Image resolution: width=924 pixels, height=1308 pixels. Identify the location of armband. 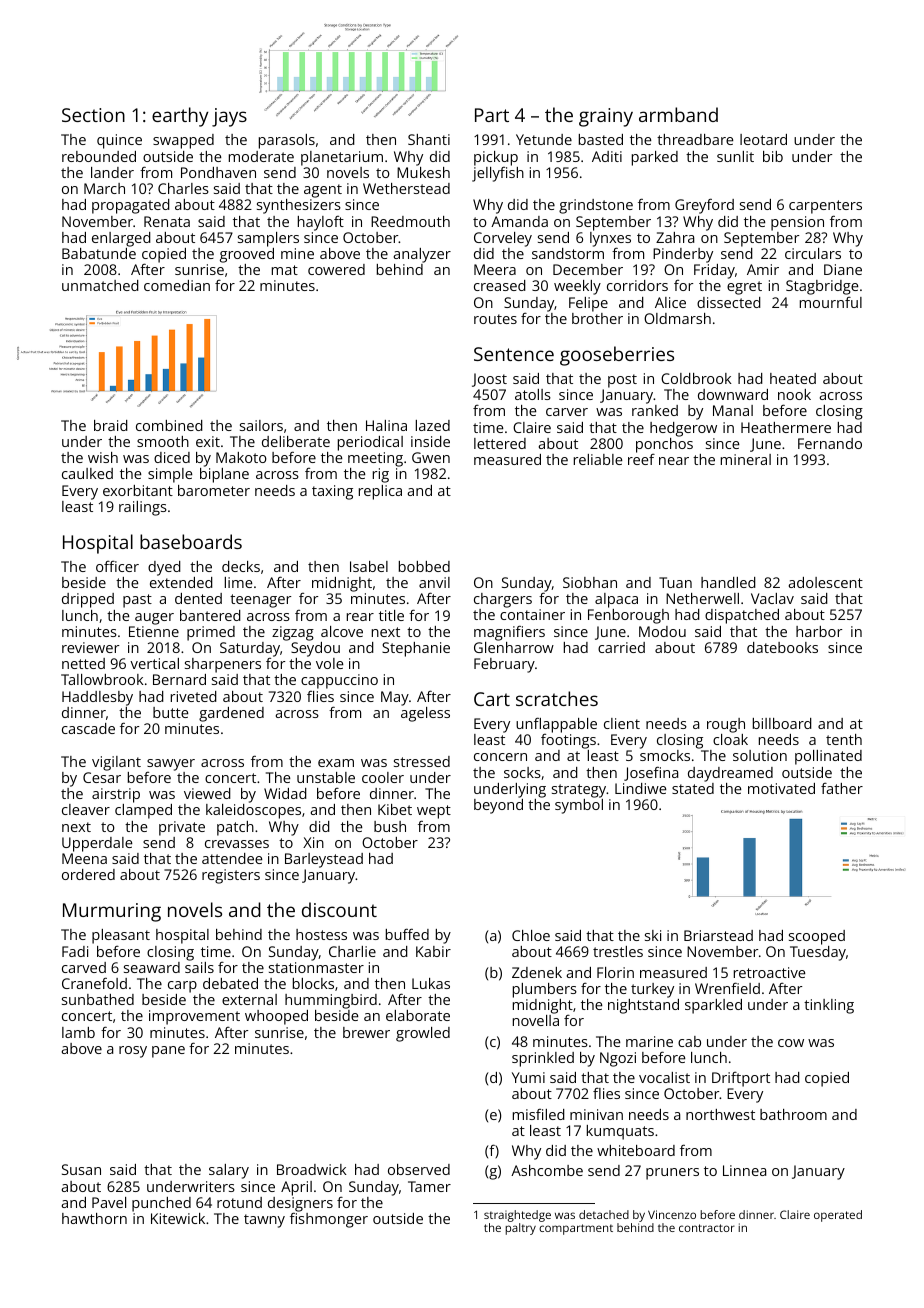
(678, 114).
